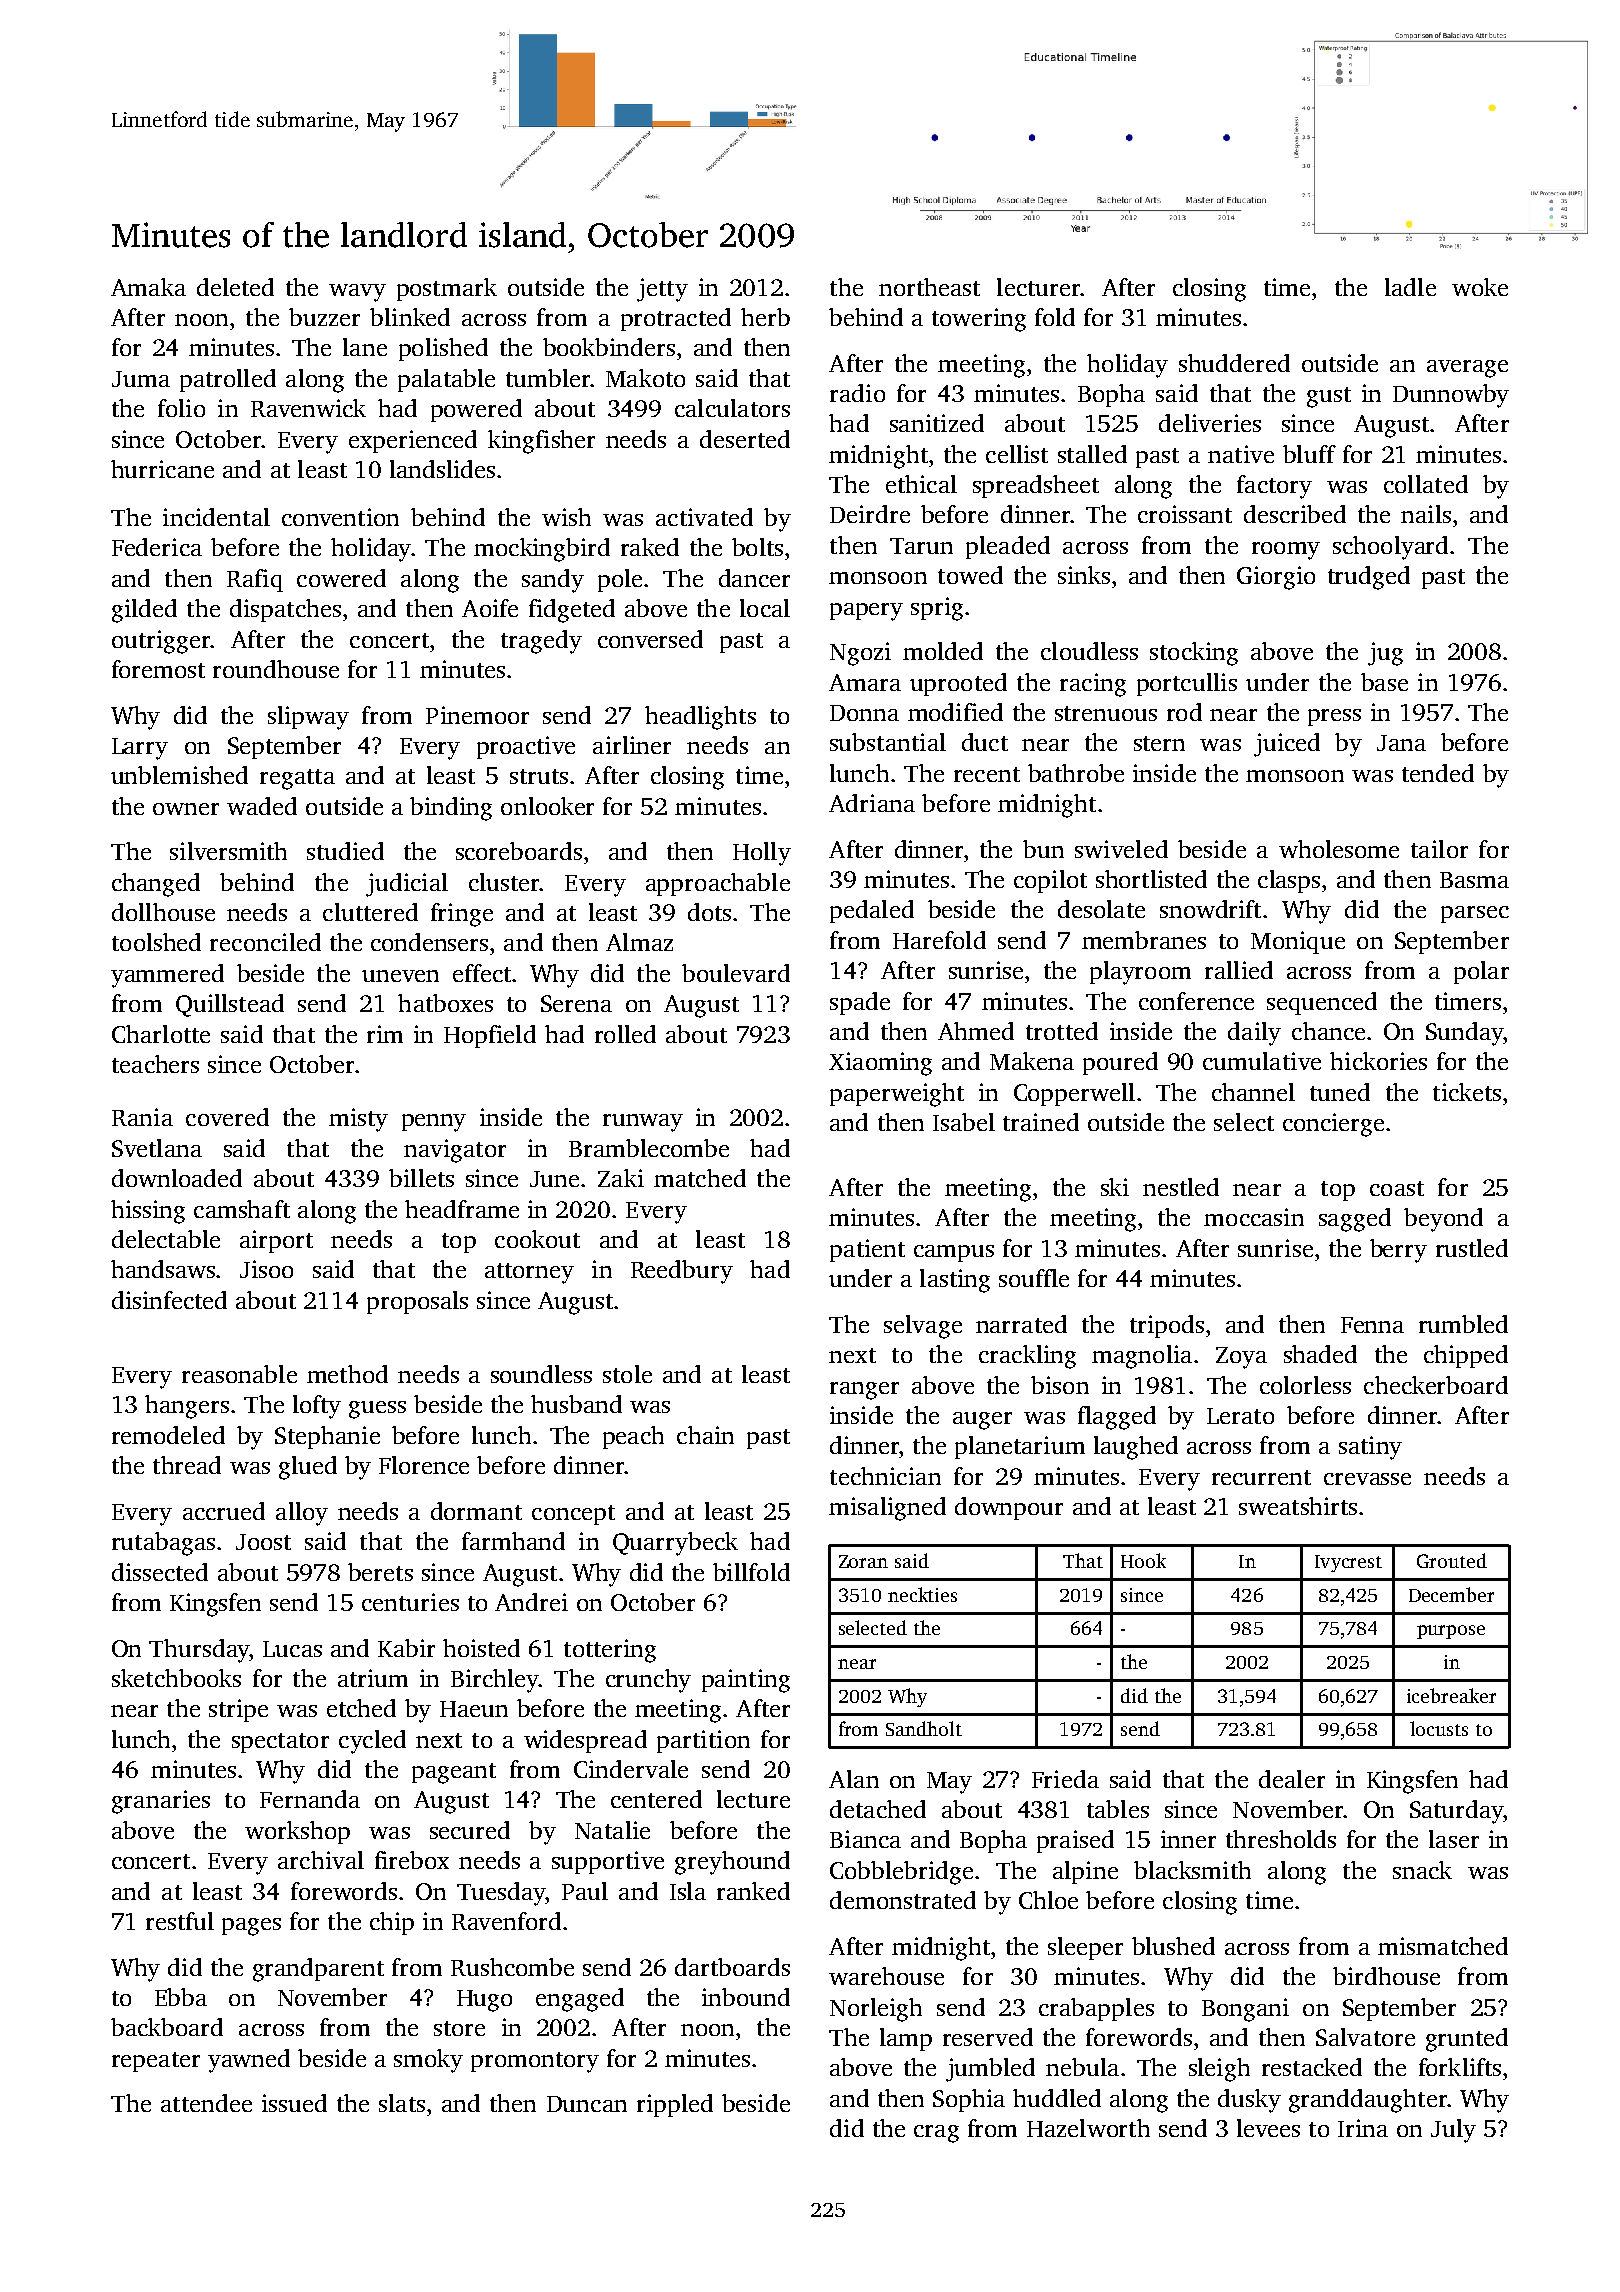 The width and height of the image is (1620, 2292). I want to click on Rania, so click(142, 1117).
